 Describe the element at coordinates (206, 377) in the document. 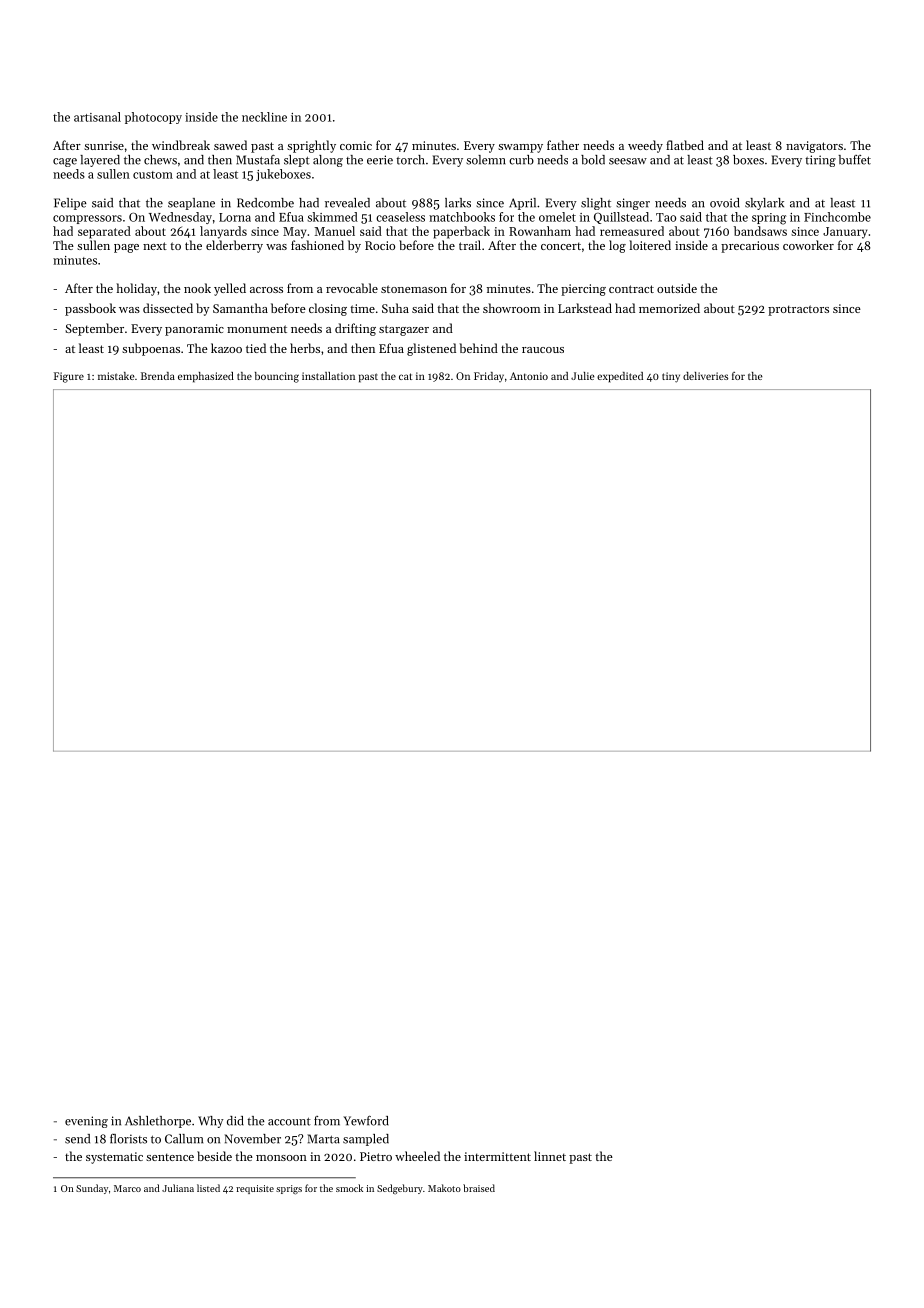

I see `emphasized` at that location.
